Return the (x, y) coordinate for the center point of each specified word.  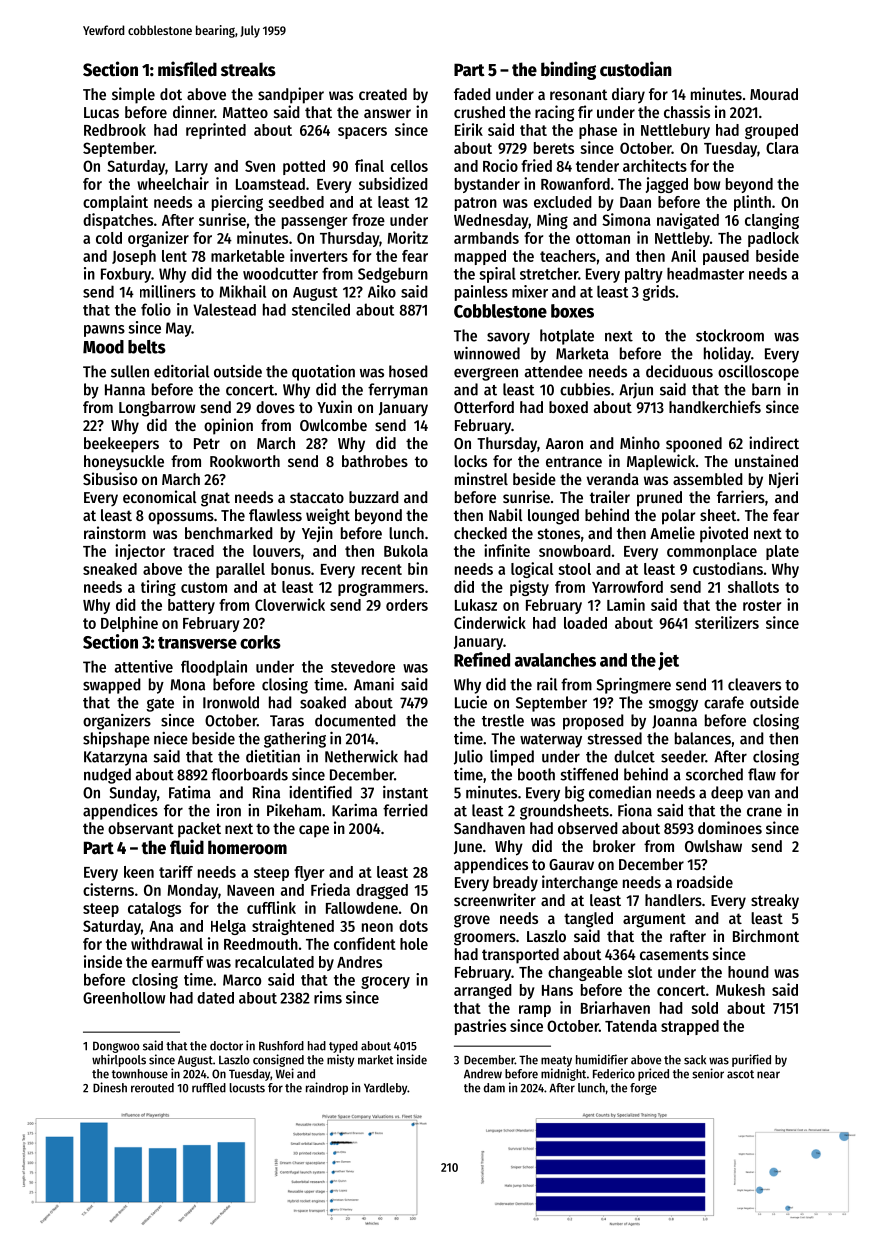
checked (480, 533)
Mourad (774, 94)
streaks (248, 69)
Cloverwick (290, 604)
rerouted (152, 1088)
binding (568, 70)
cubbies (585, 389)
